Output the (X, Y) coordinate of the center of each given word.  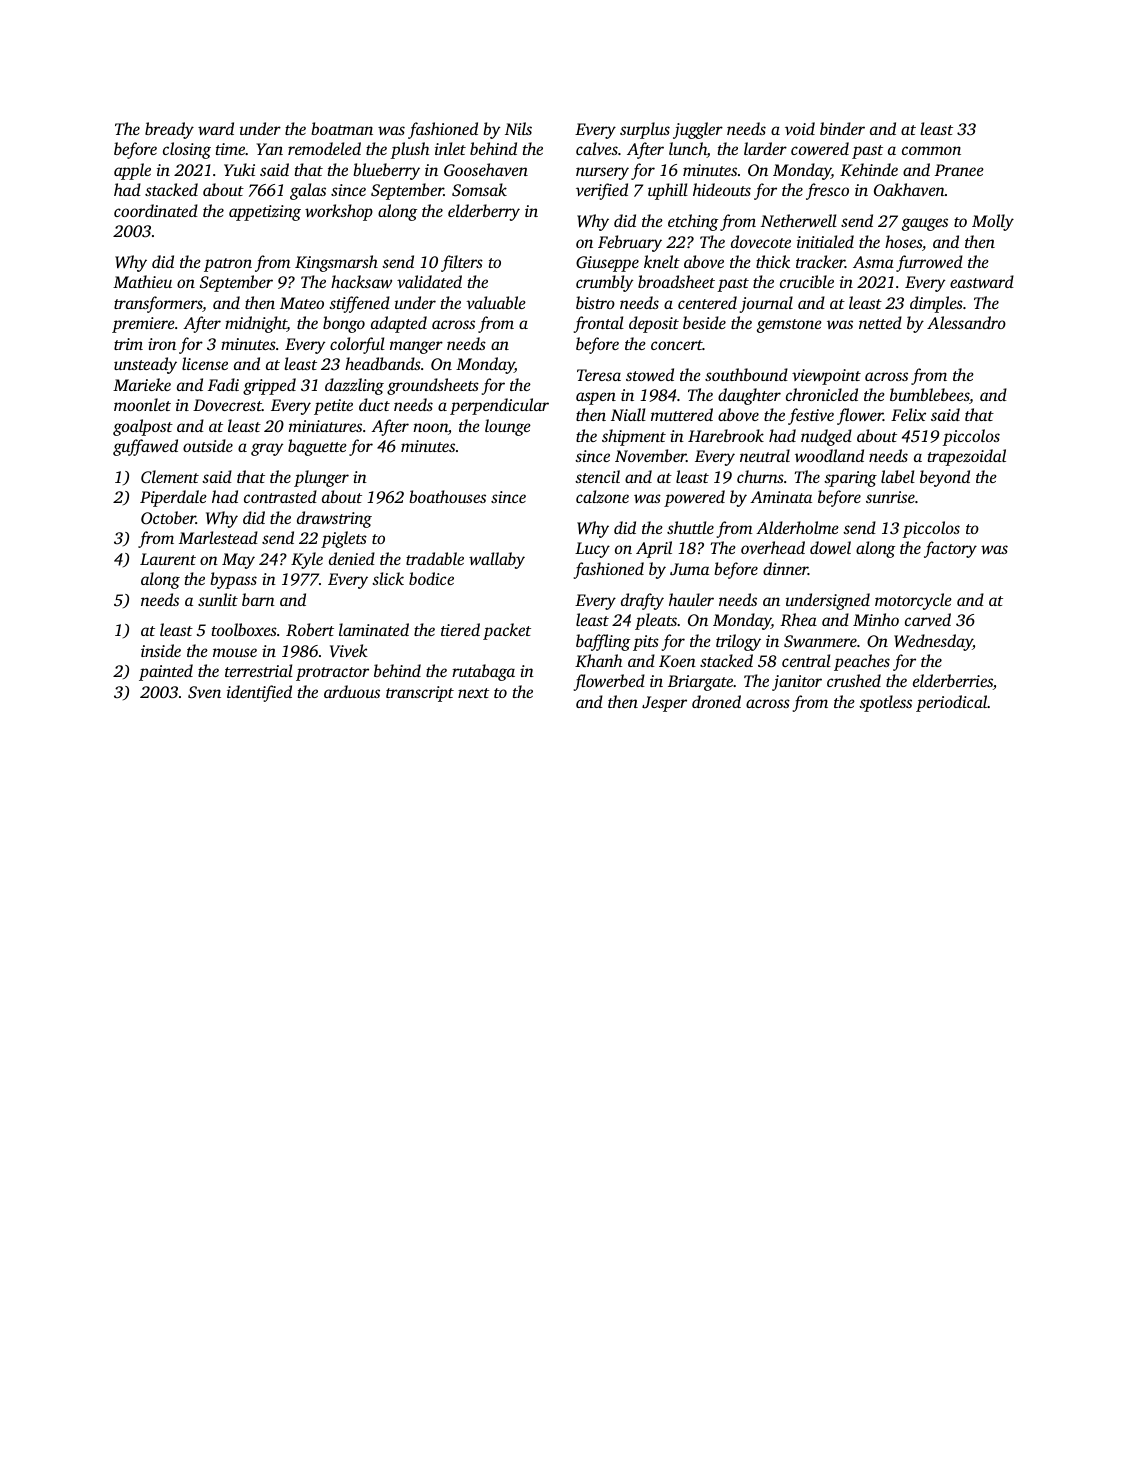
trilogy (738, 642)
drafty (642, 601)
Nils (518, 128)
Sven (204, 692)
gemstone (789, 326)
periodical (952, 703)
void (800, 128)
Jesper (664, 704)
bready (169, 130)
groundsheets (433, 386)
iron (162, 344)
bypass (233, 580)
